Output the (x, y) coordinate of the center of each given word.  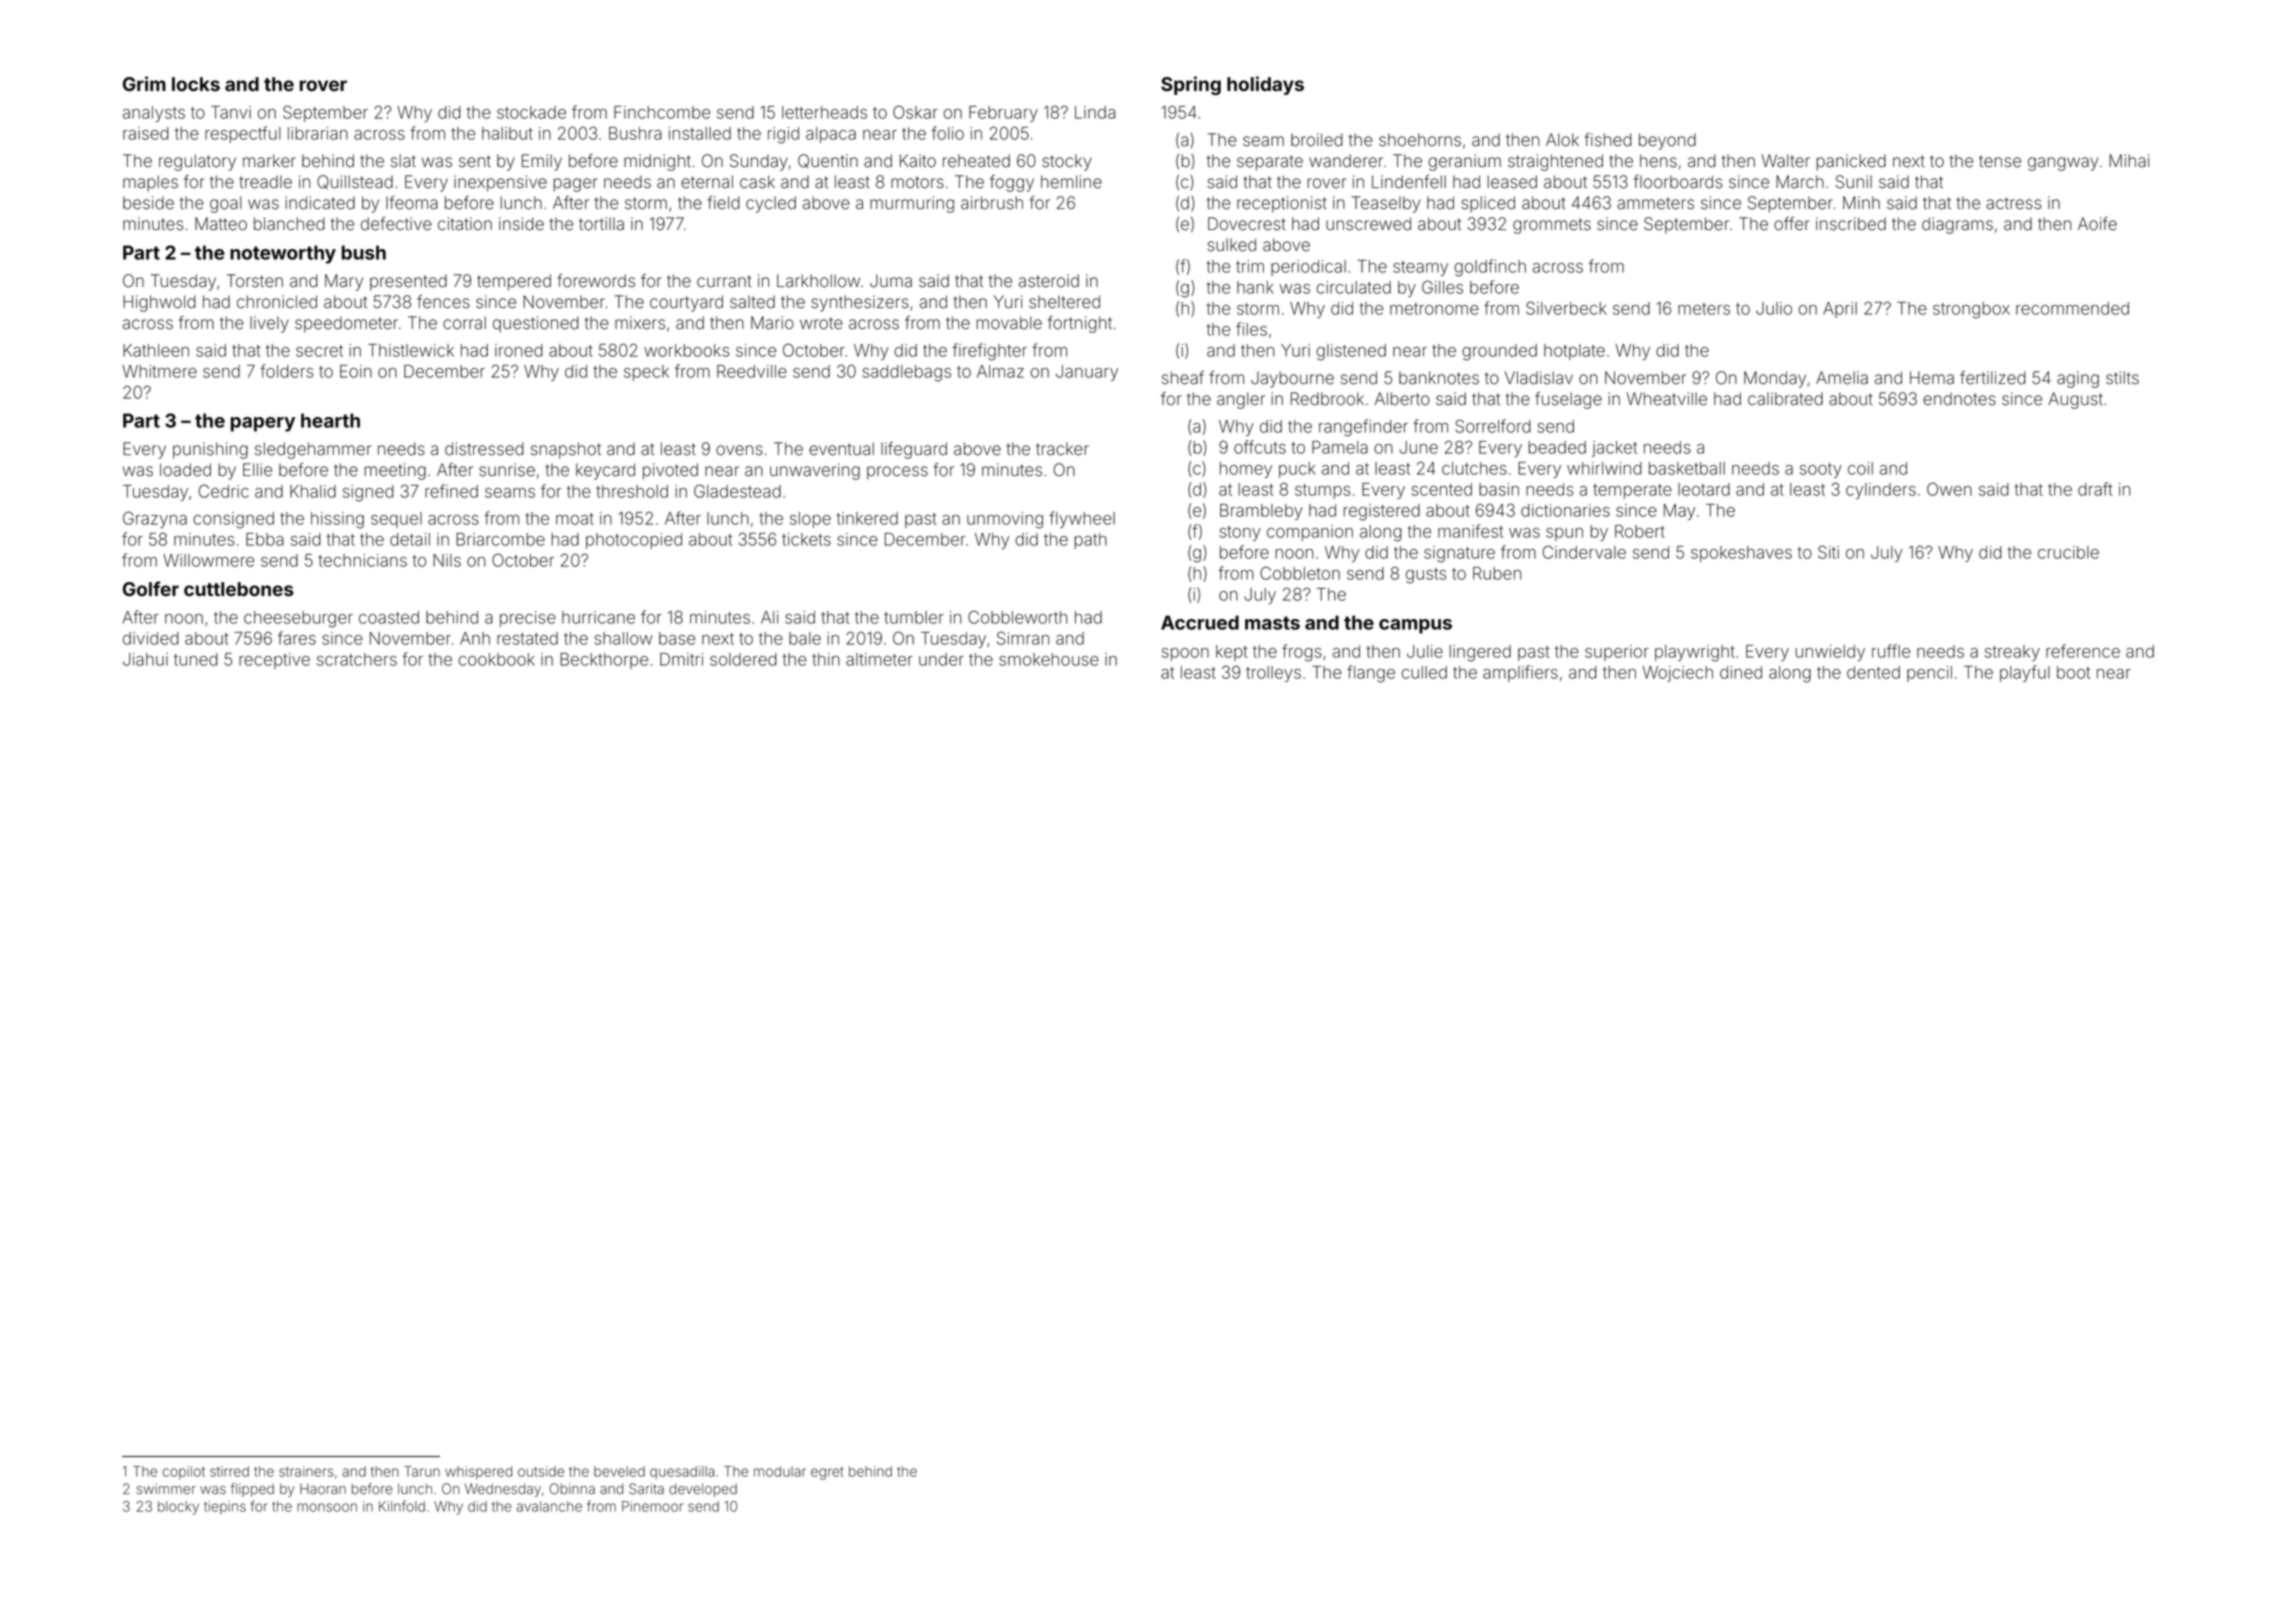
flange (1371, 674)
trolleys (1273, 674)
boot (2073, 672)
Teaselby (1386, 204)
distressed (484, 449)
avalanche (549, 1506)
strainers (306, 1471)
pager (575, 185)
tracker (1062, 449)
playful (2025, 673)
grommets (1552, 226)
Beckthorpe (604, 661)
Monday (1775, 379)
